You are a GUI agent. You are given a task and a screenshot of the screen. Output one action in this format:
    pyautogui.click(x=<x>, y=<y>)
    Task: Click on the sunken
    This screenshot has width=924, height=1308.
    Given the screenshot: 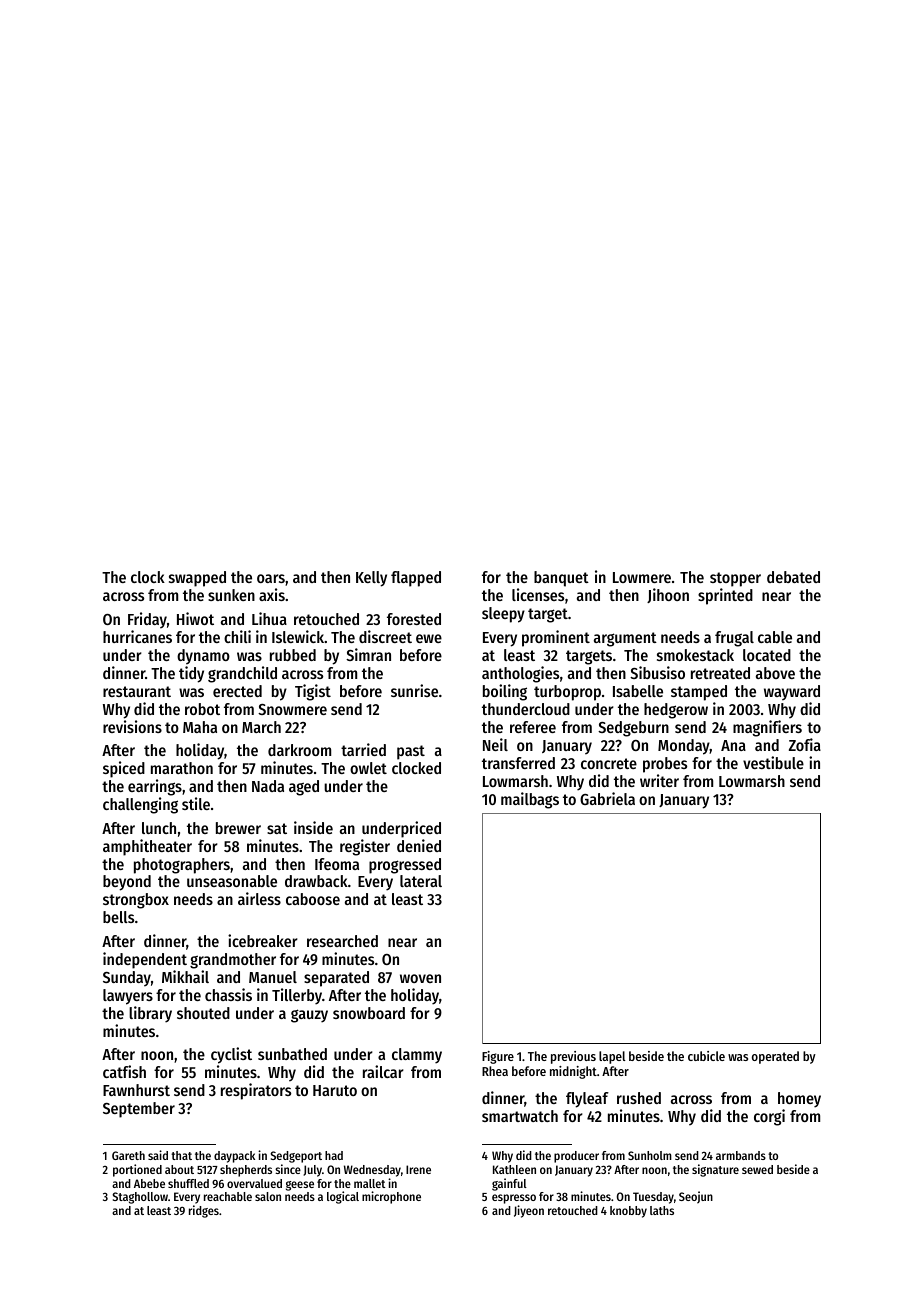 What is the action you would take?
    pyautogui.click(x=231, y=595)
